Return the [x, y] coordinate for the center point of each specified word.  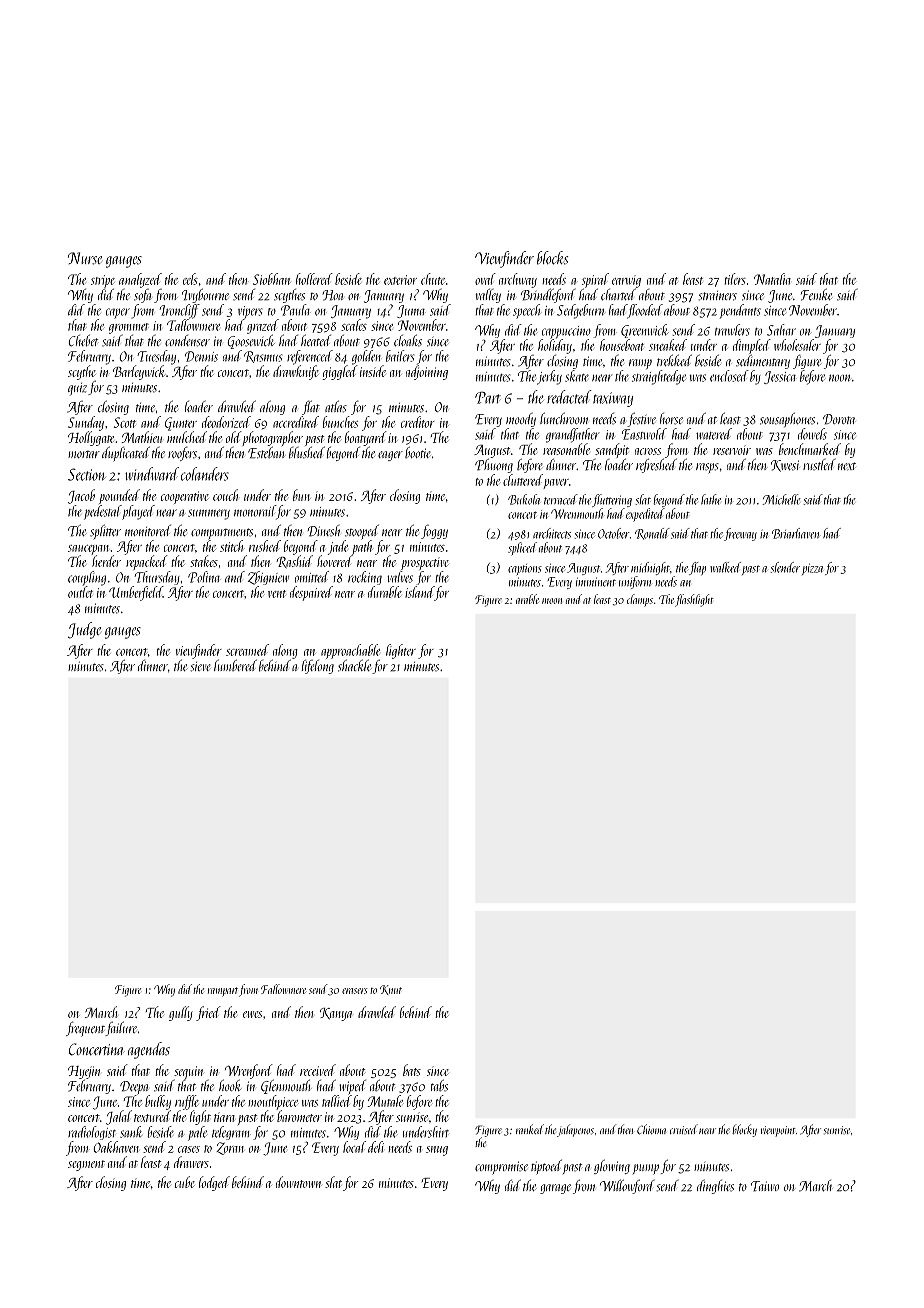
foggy [434, 532]
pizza [812, 569]
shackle [354, 665]
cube [185, 1182]
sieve [201, 667]
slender [785, 567]
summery [209, 514]
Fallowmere [283, 989]
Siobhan [272, 279]
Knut [391, 990]
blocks [552, 258]
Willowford [627, 1186]
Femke [816, 294]
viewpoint [778, 1131]
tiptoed [546, 1167]
